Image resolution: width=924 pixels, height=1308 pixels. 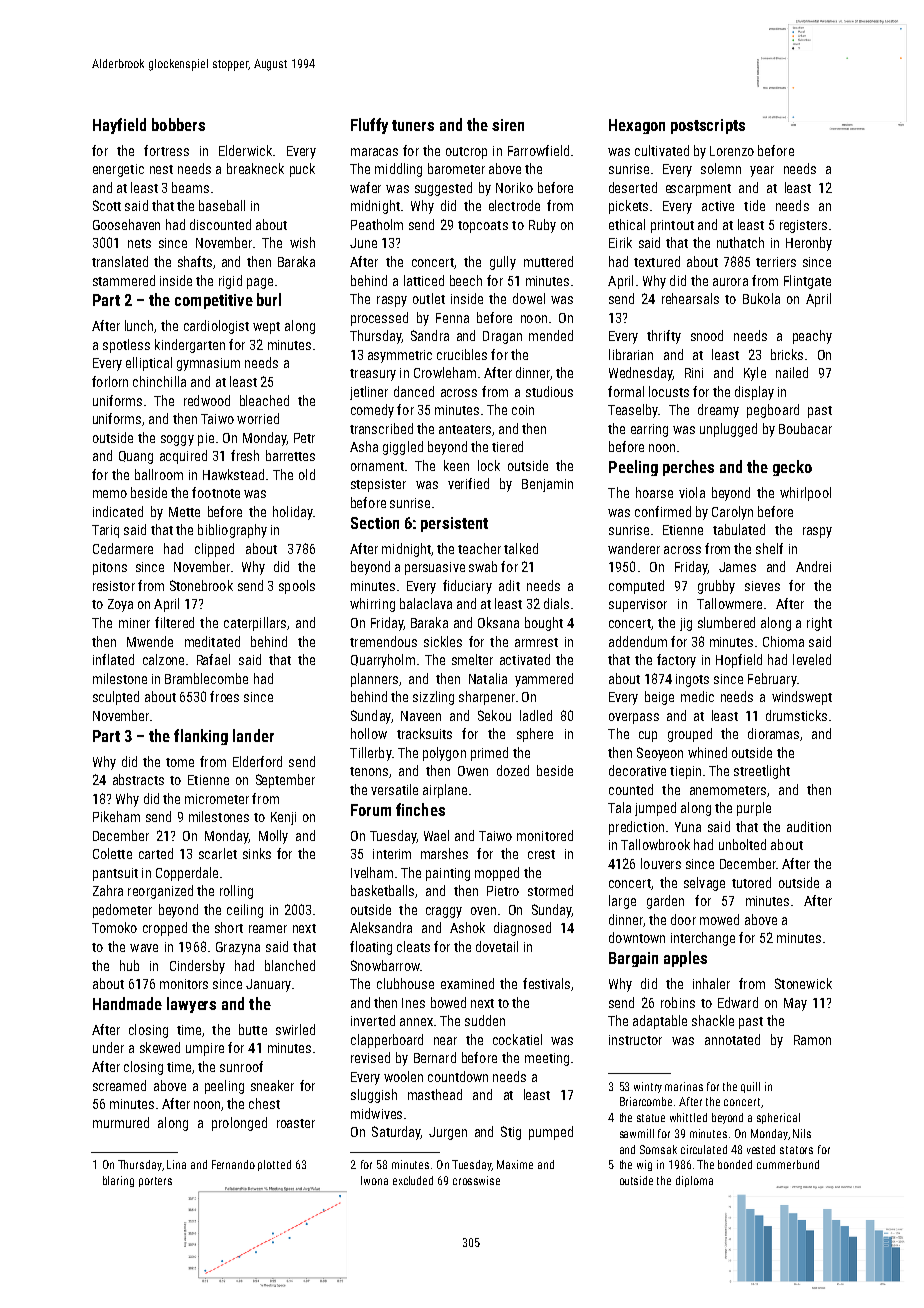 What do you see at coordinates (155, 1182) in the image?
I see `porters` at bounding box center [155, 1182].
